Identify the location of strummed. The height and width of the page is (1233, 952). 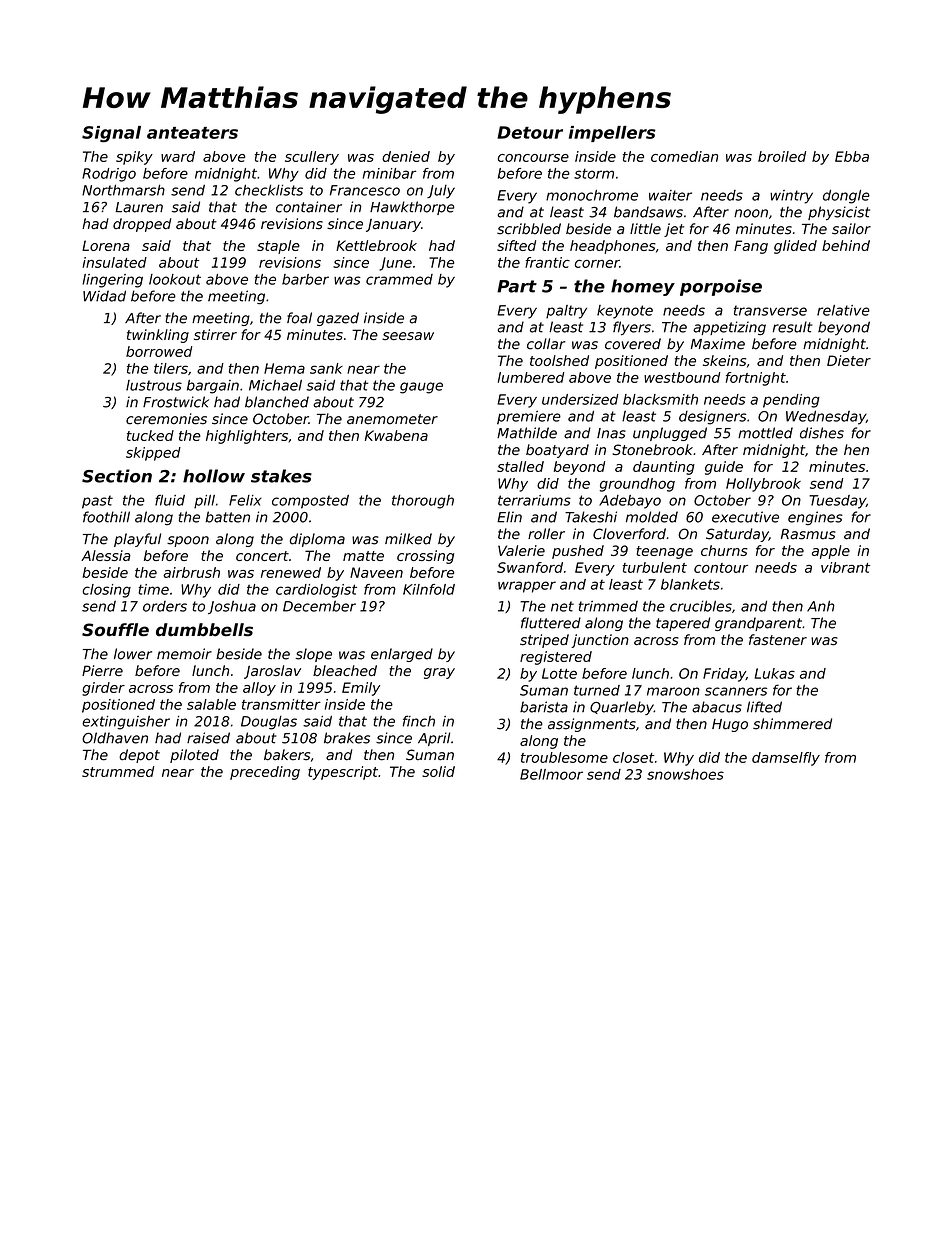
(118, 771).
